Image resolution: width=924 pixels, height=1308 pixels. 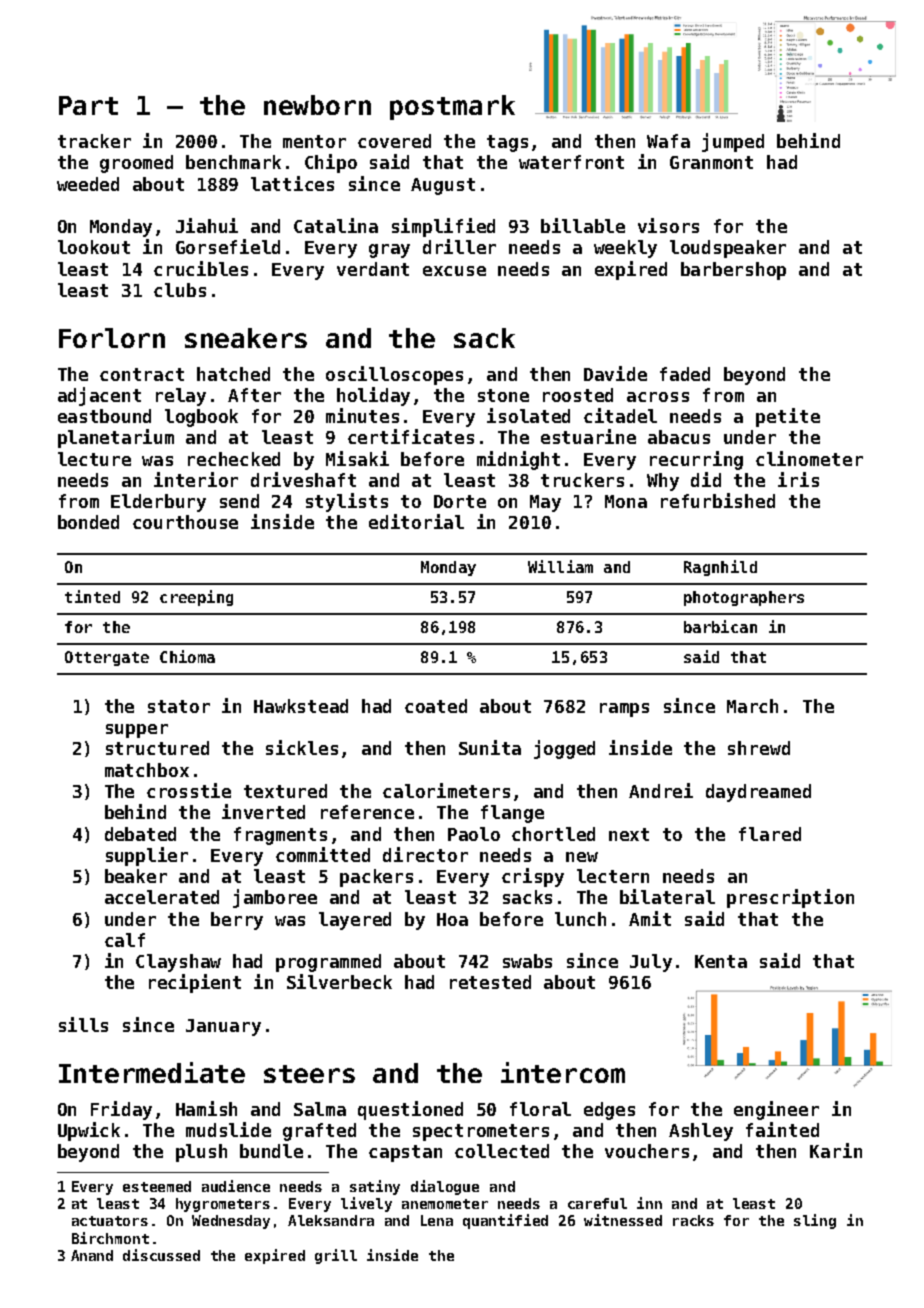 I want to click on groomed, so click(x=136, y=164).
